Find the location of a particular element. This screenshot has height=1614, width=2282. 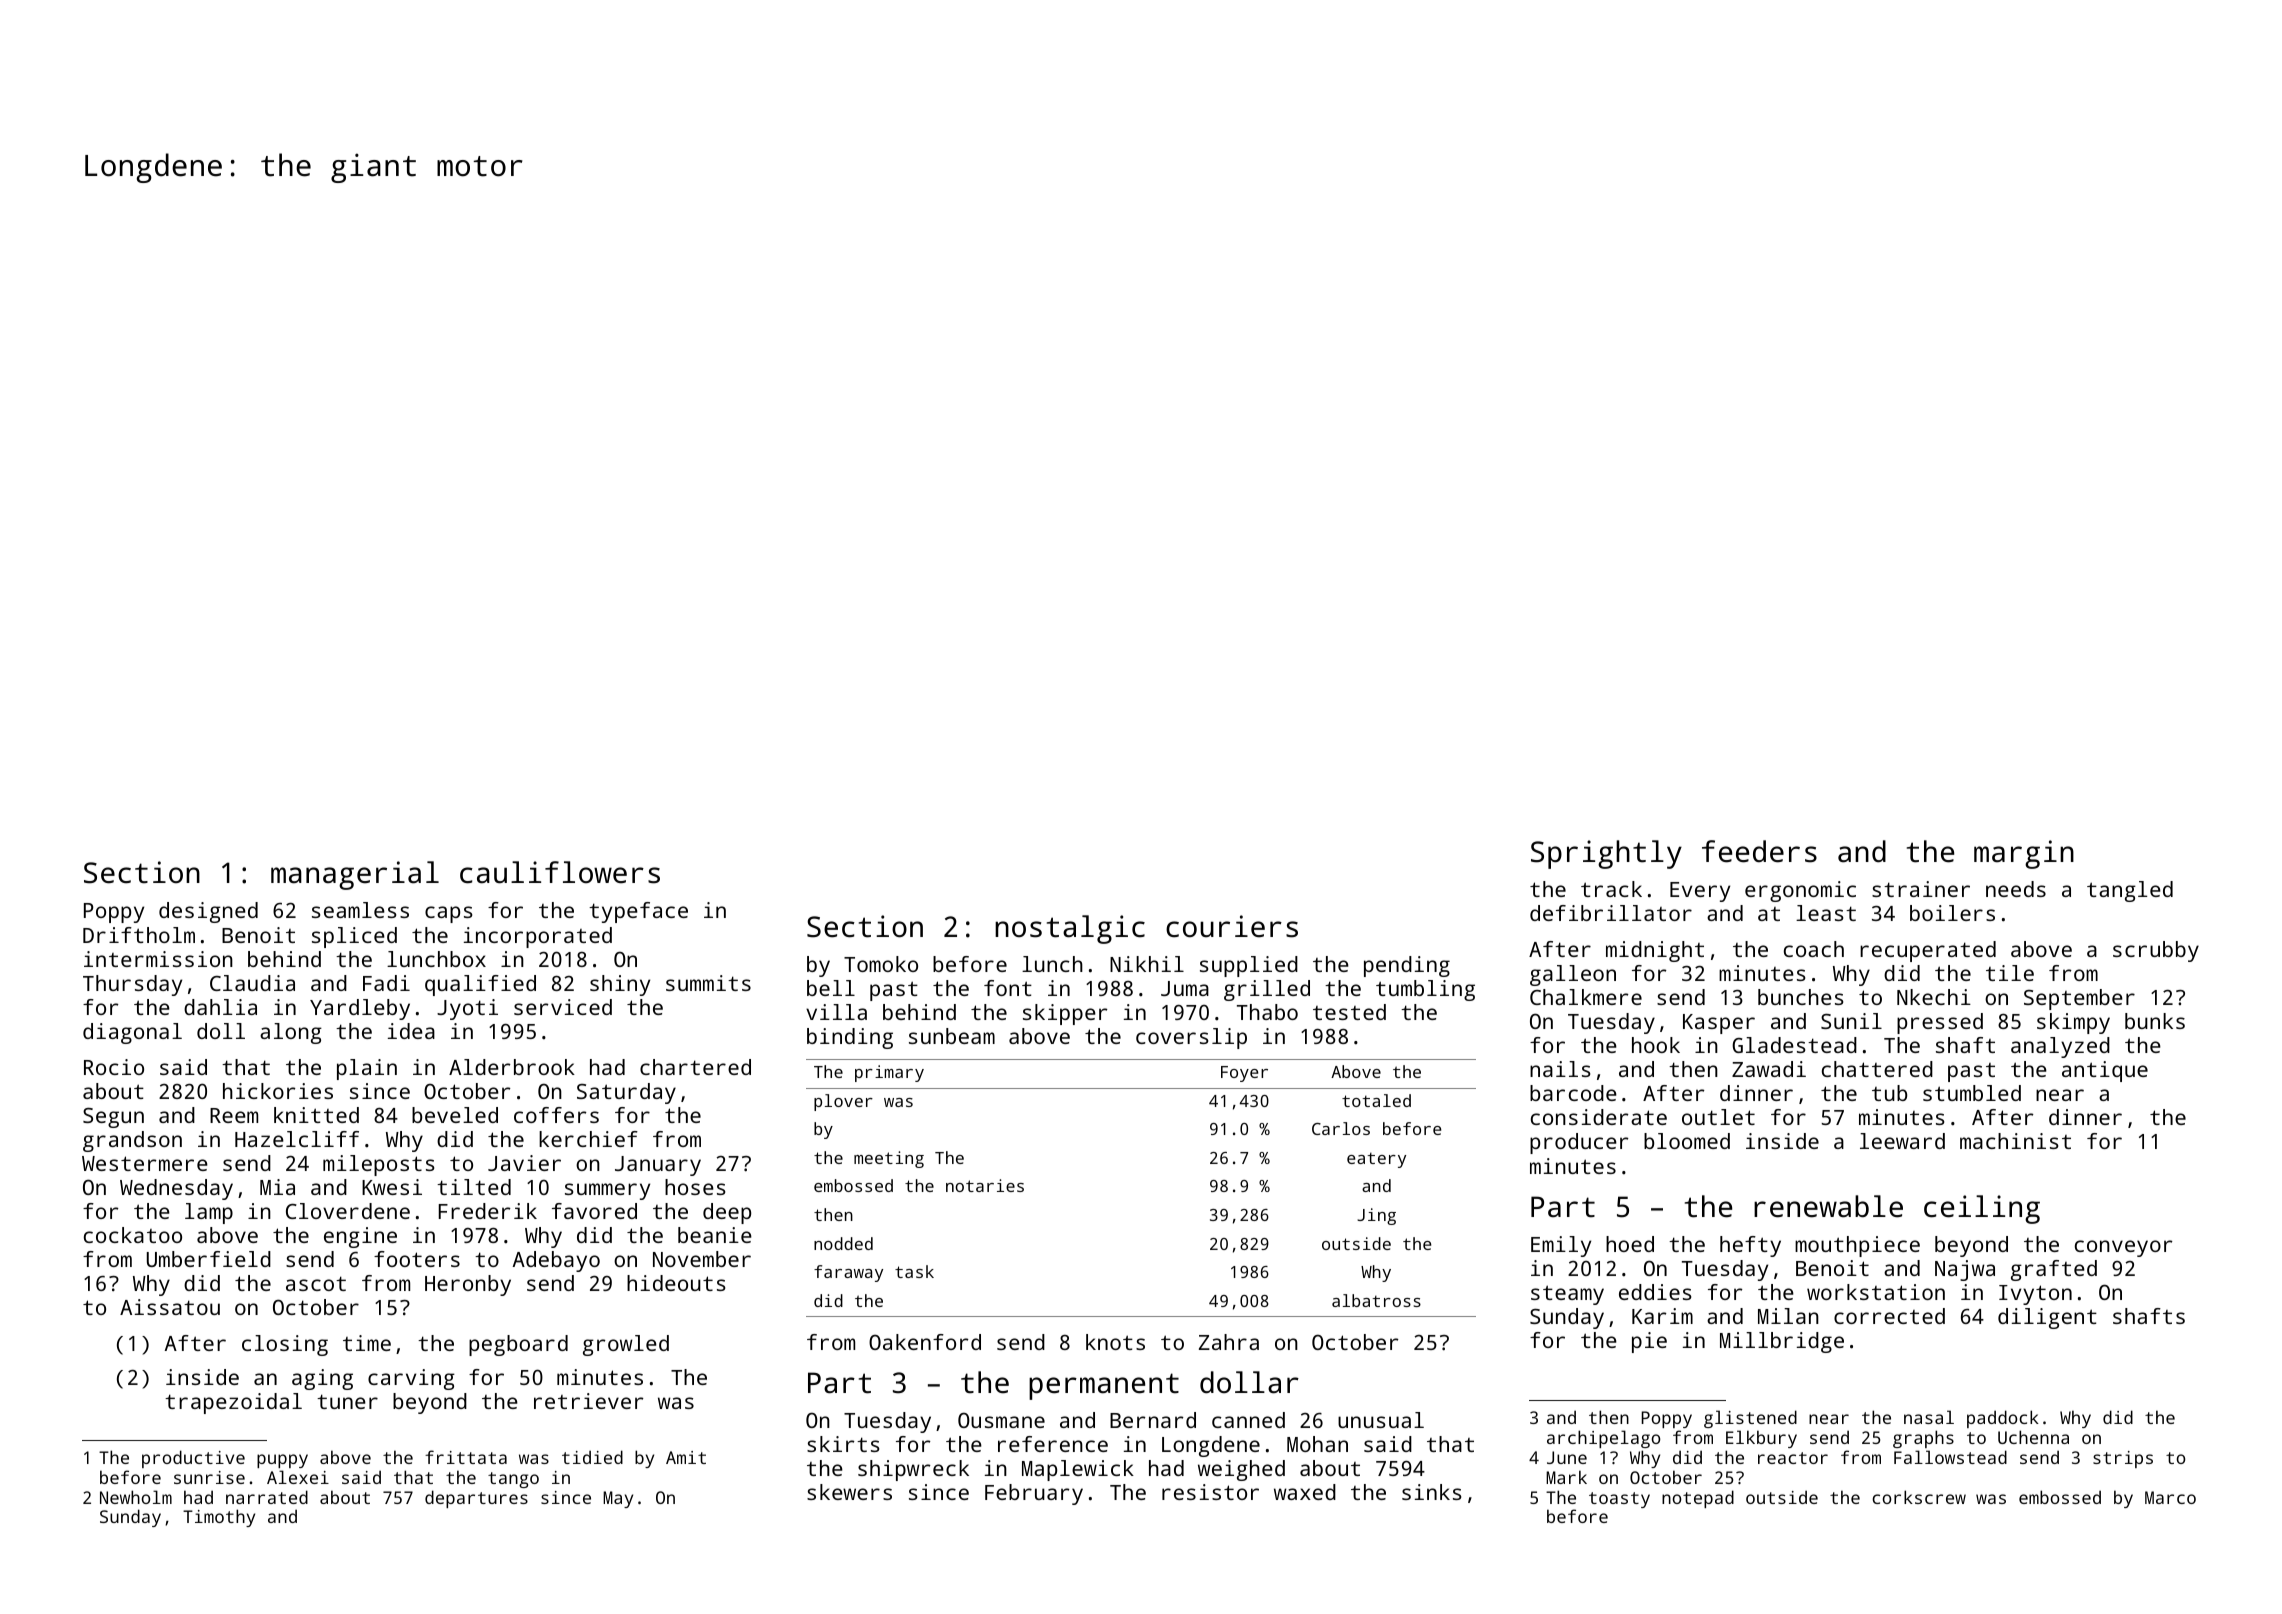

engine is located at coordinates (360, 1237).
